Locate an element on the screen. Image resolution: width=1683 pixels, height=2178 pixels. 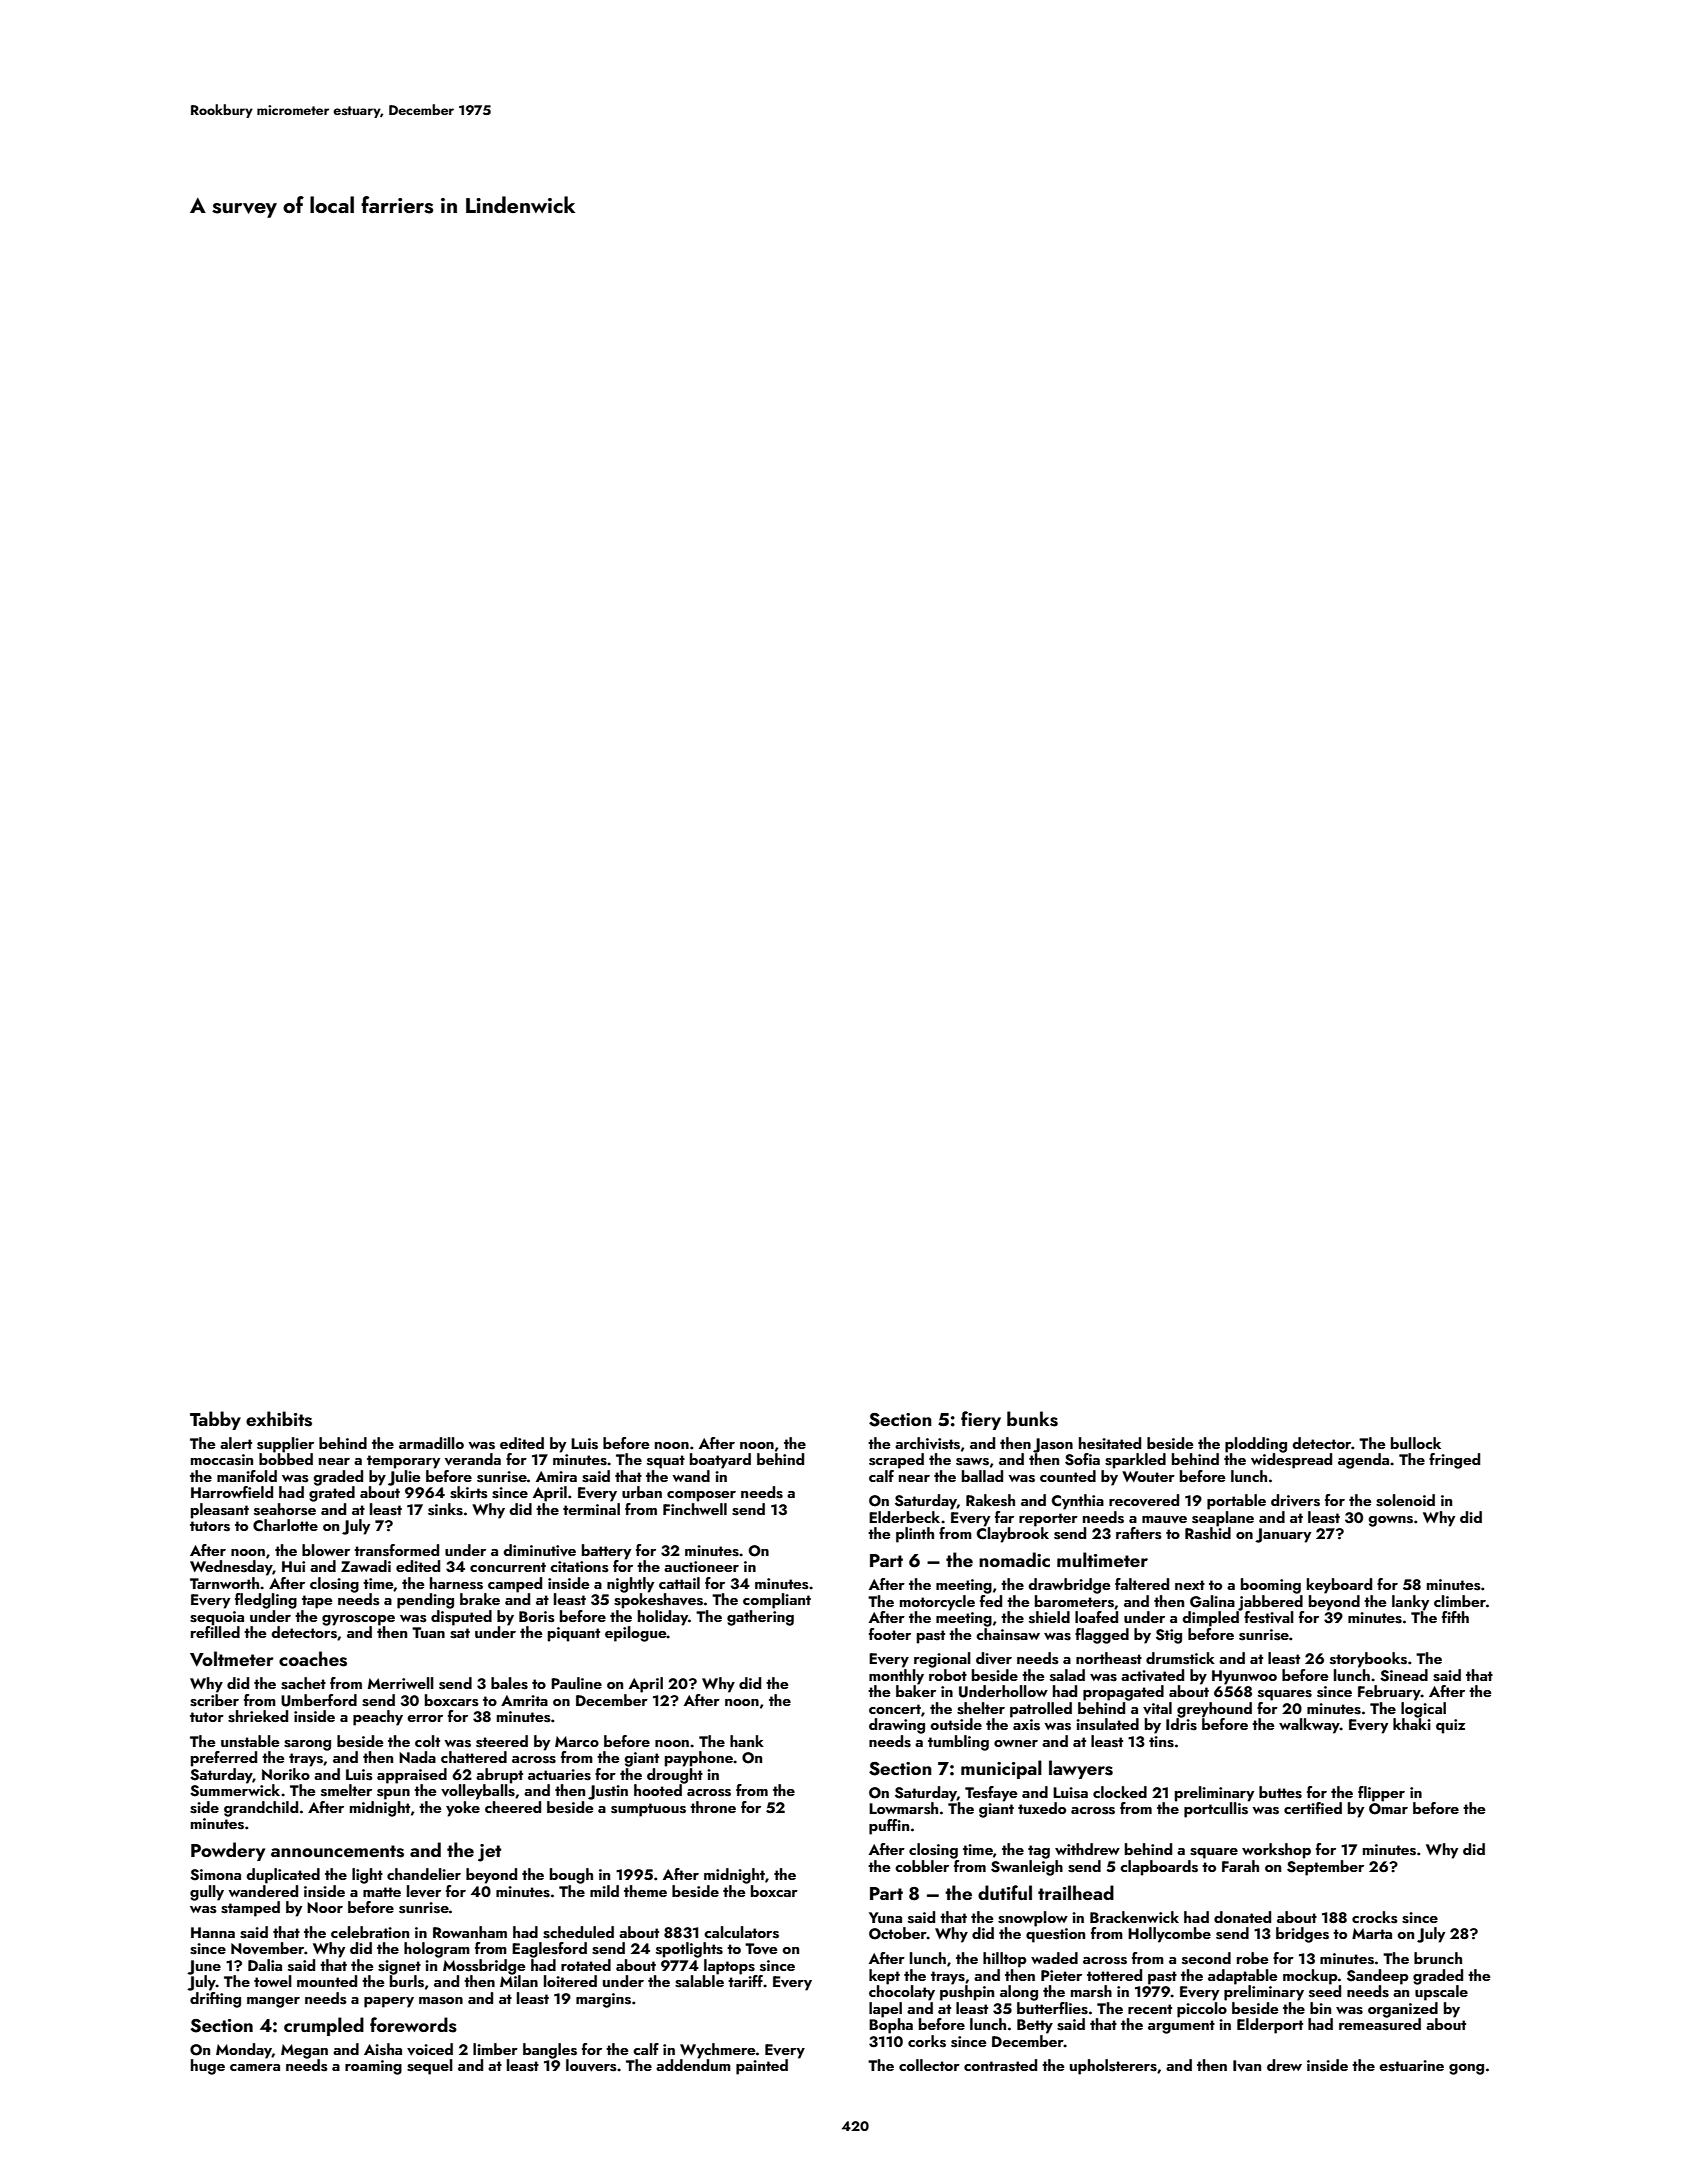
armadillo is located at coordinates (431, 1443).
